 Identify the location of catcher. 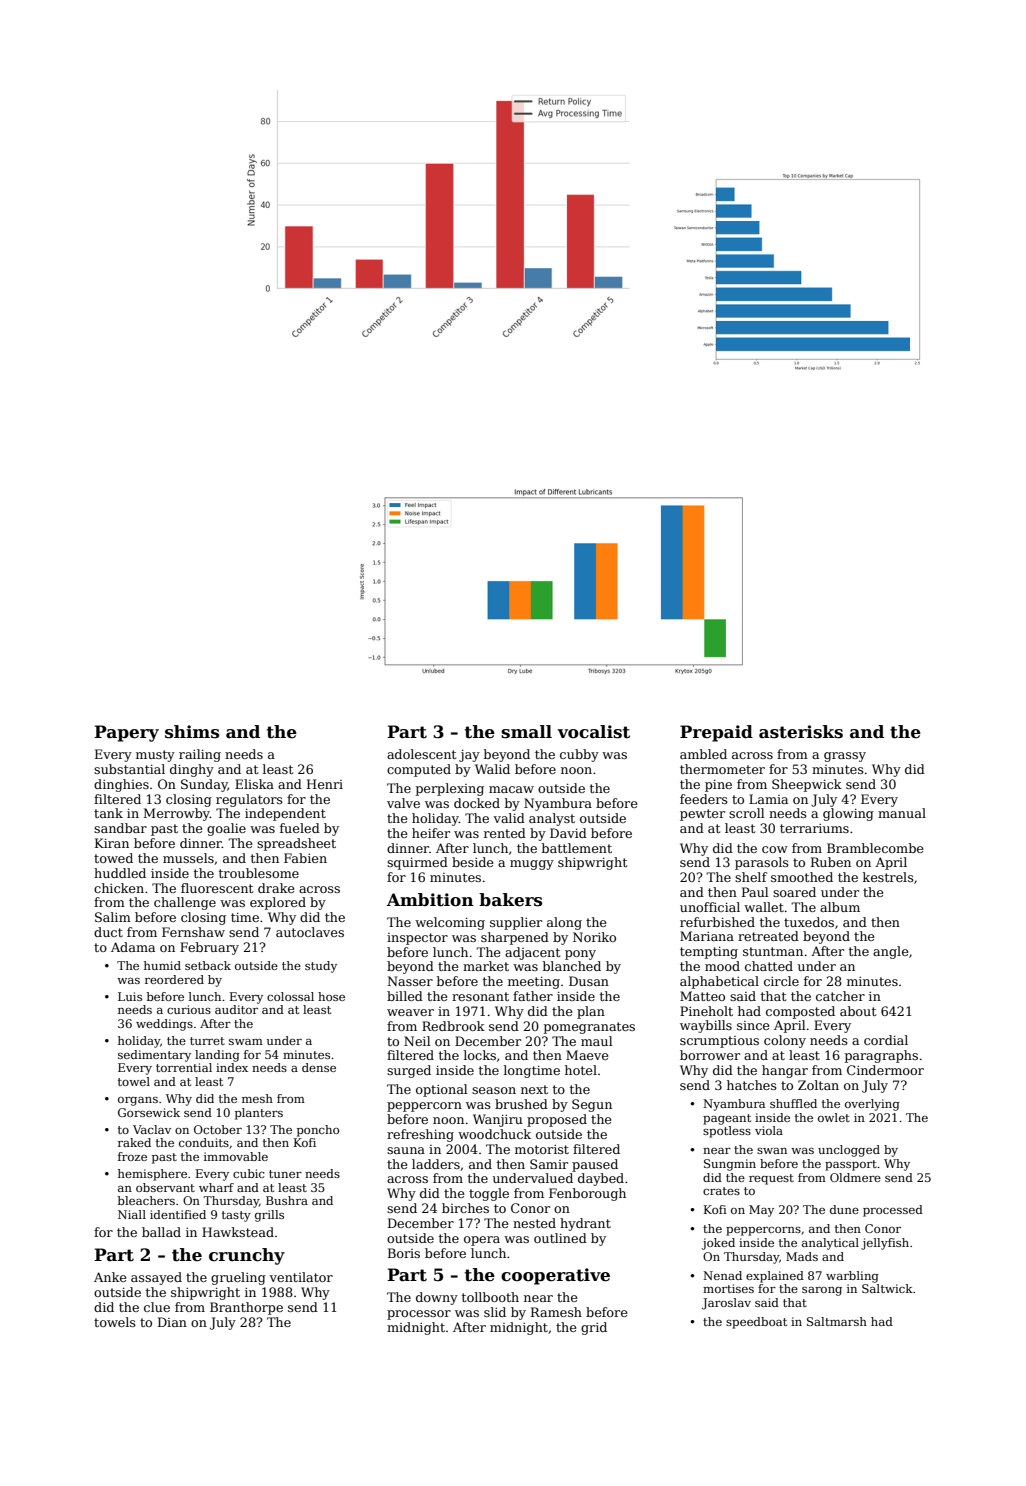
(840, 996).
